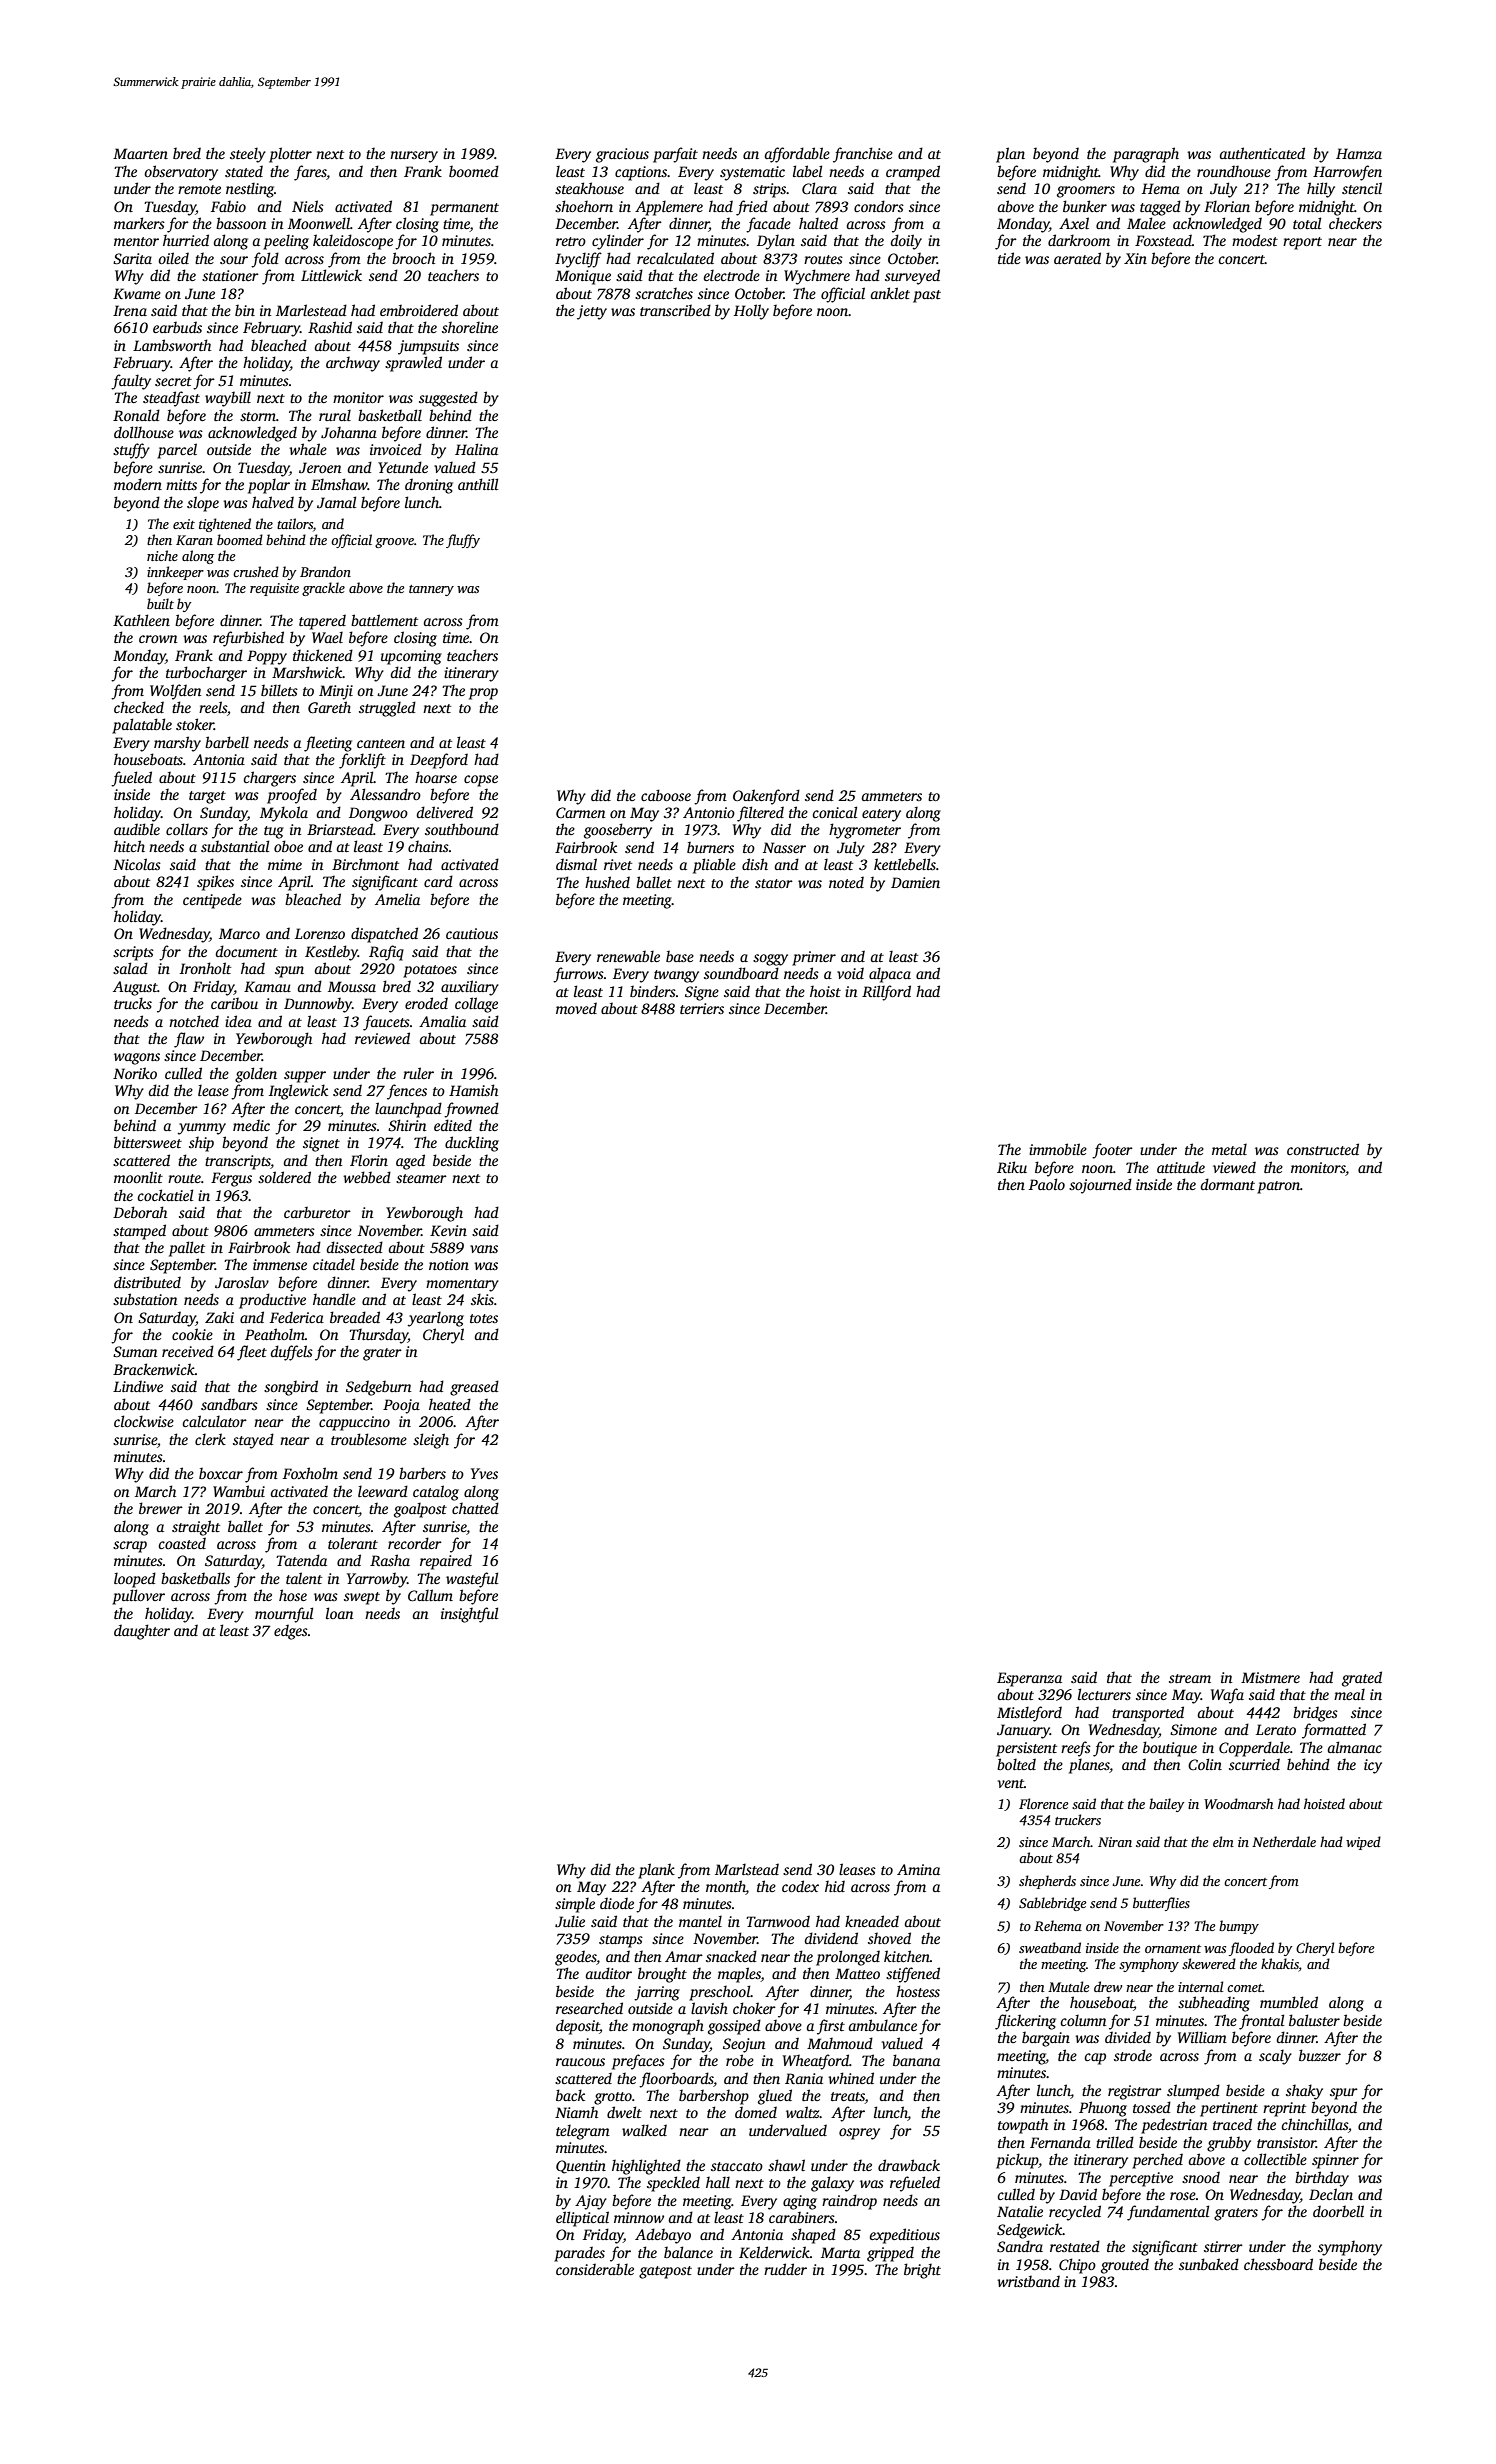 The image size is (1496, 2464). What do you see at coordinates (1028, 2281) in the screenshot?
I see `wristband` at bounding box center [1028, 2281].
